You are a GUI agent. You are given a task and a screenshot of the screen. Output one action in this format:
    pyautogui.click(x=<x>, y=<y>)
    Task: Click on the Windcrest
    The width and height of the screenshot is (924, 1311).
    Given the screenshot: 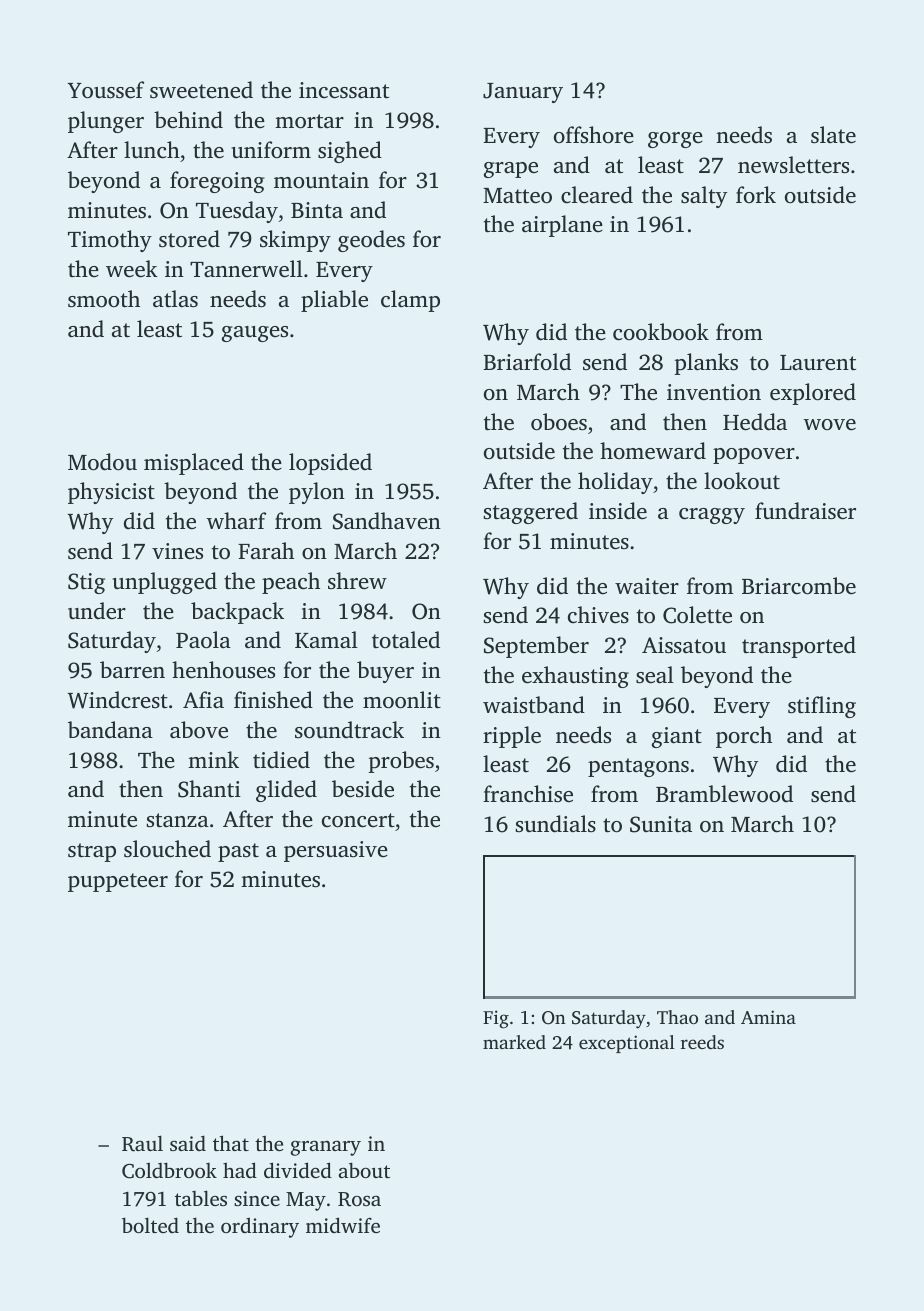 What is the action you would take?
    pyautogui.click(x=118, y=700)
